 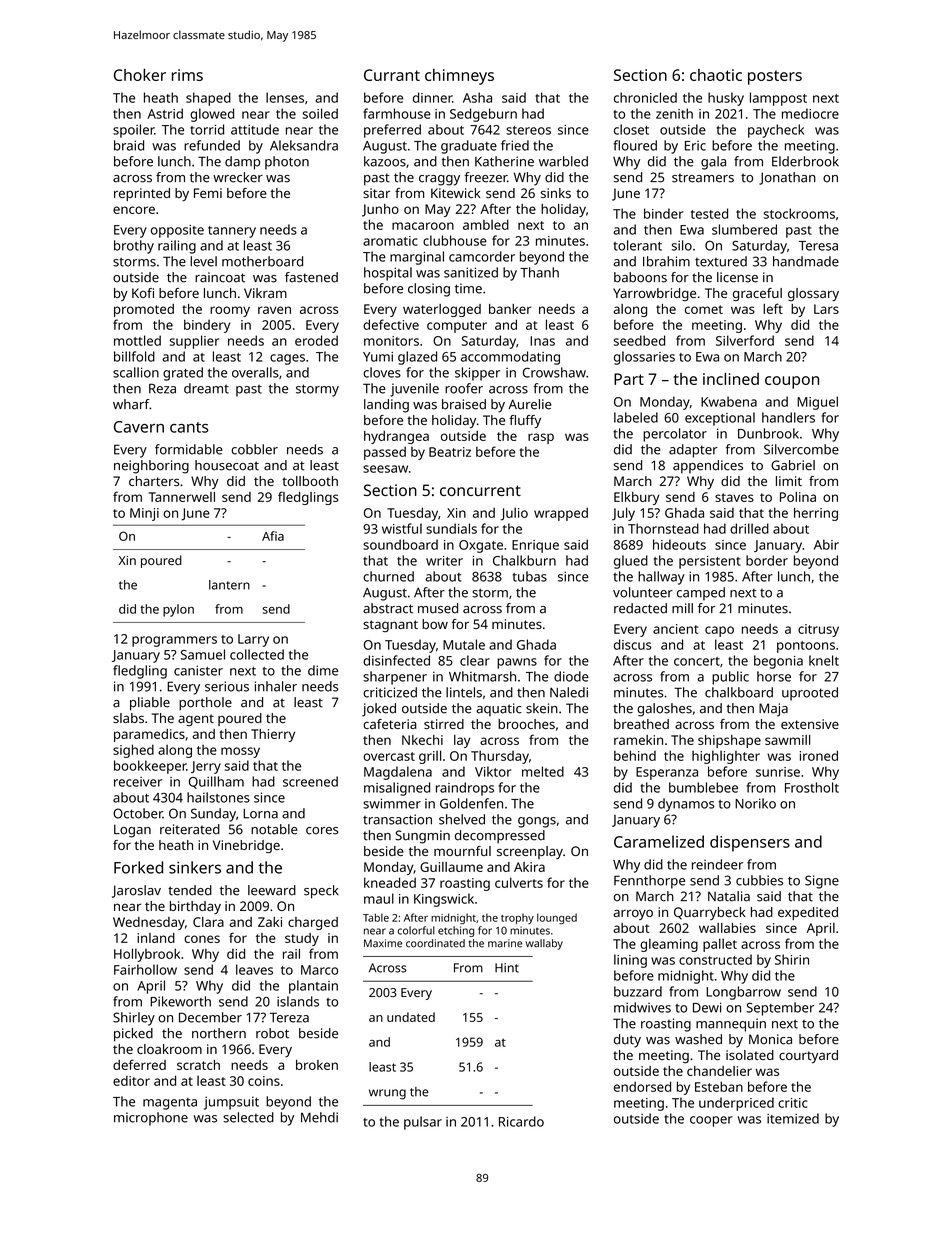 I want to click on Mehdi, so click(x=319, y=1117).
